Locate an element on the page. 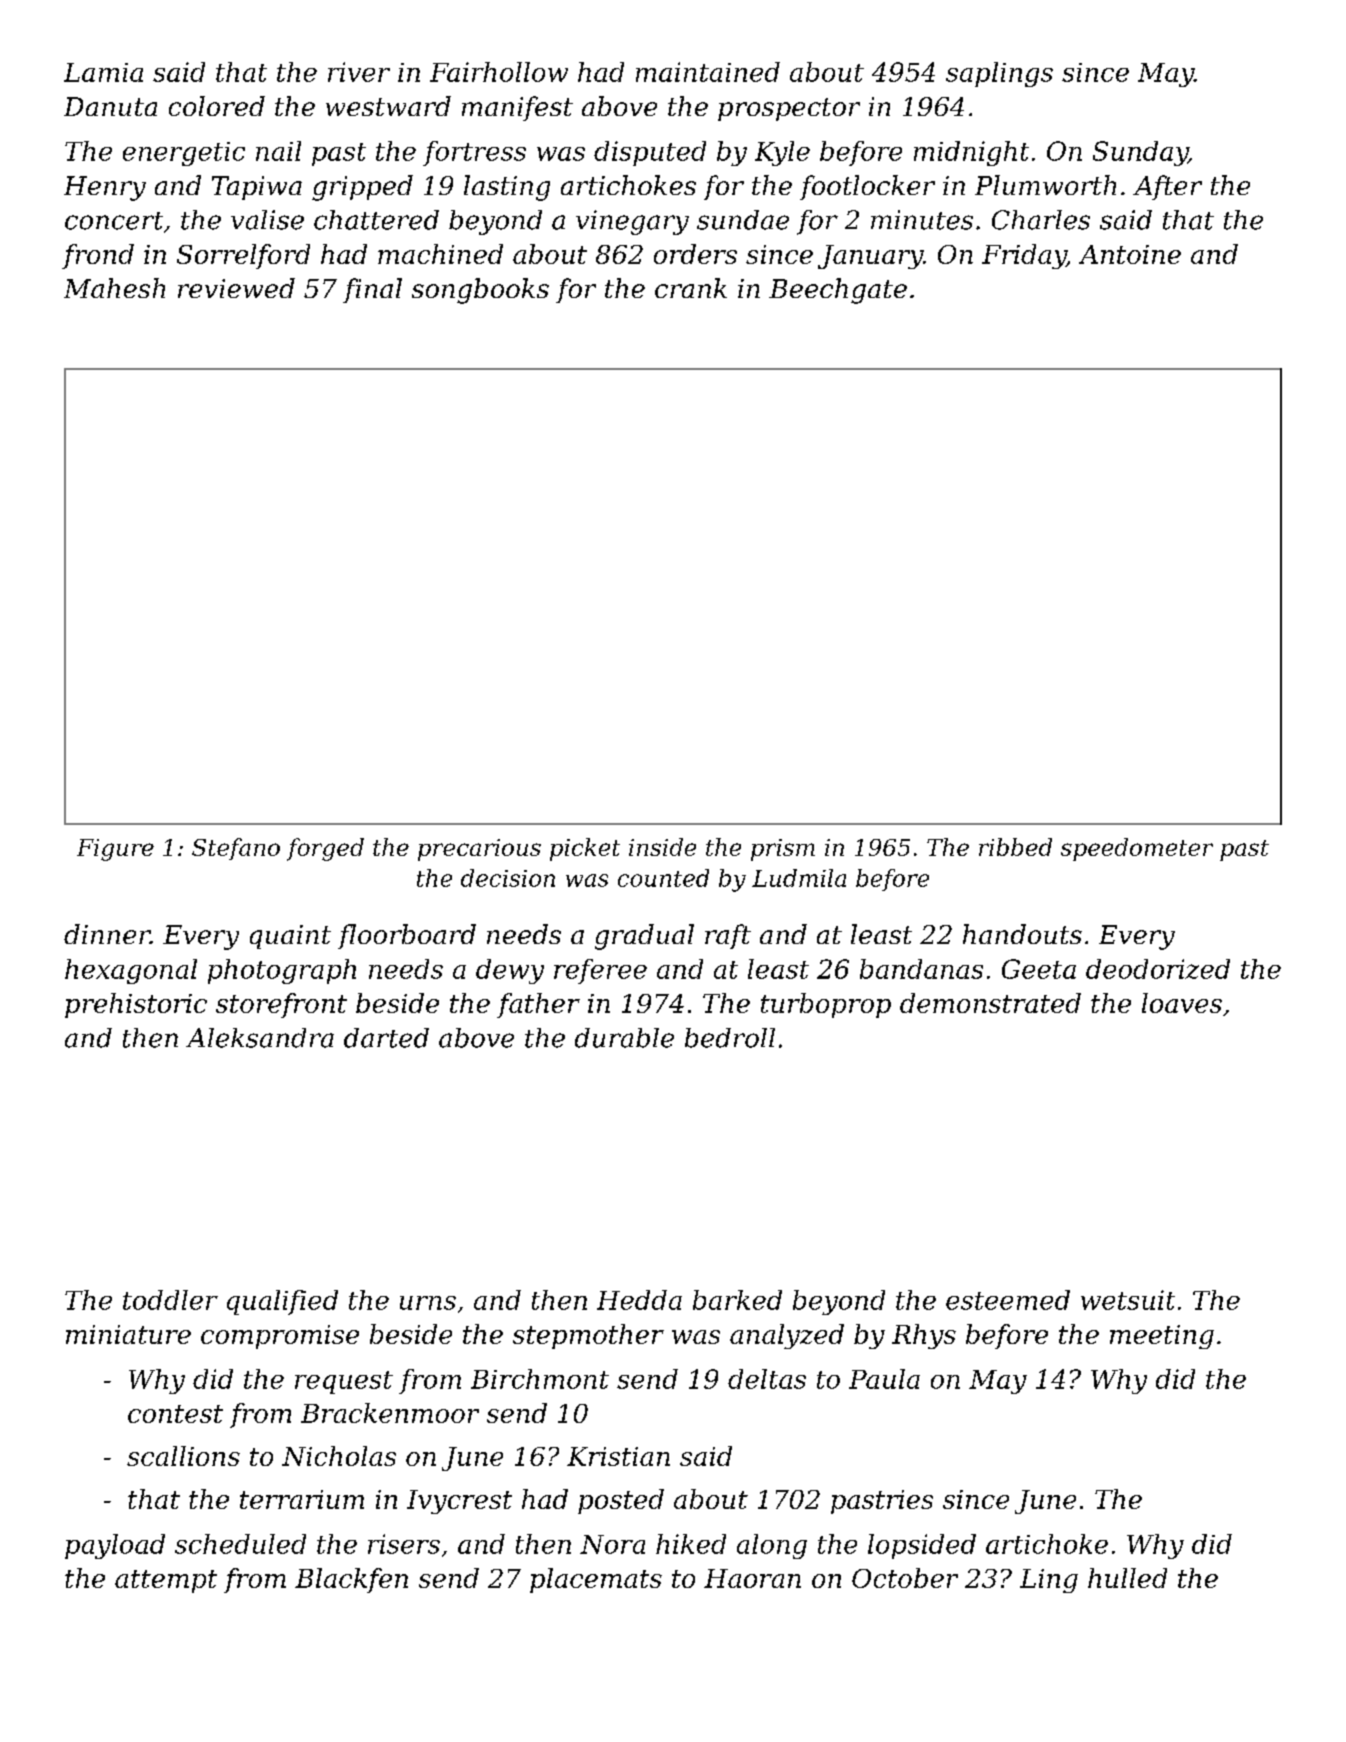  river is located at coordinates (359, 72).
